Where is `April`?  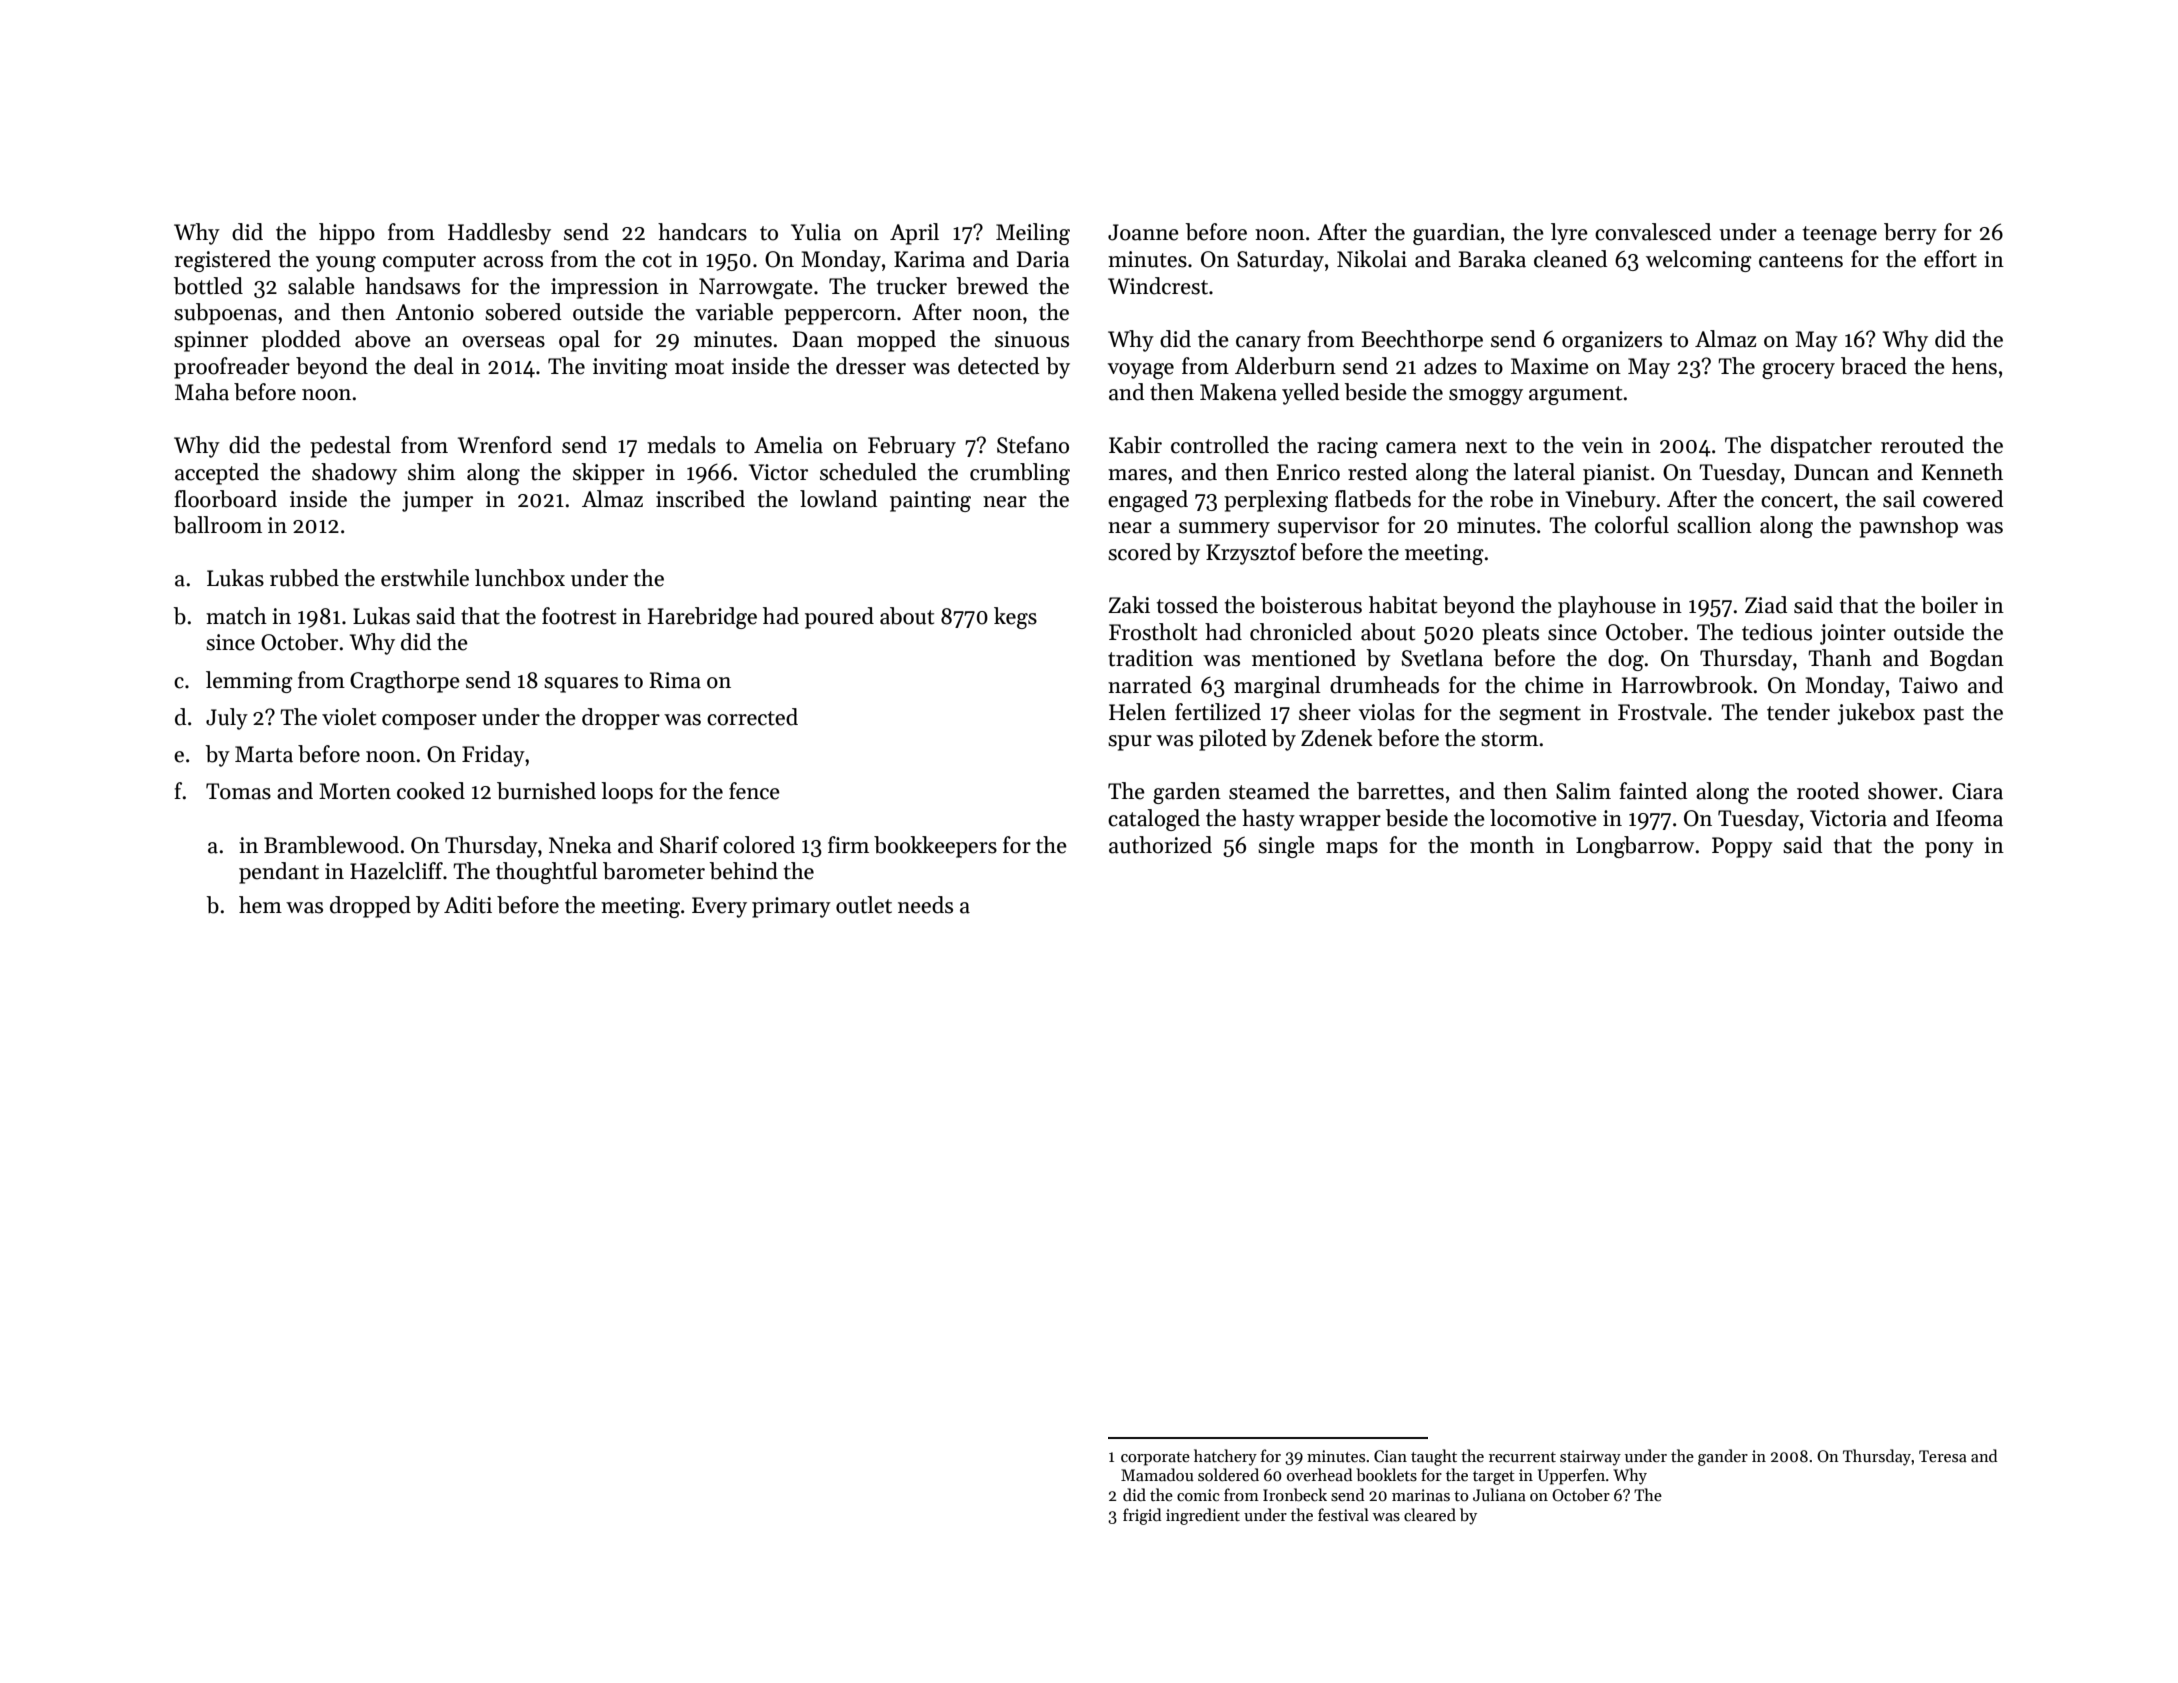
April is located at coordinates (914, 234).
